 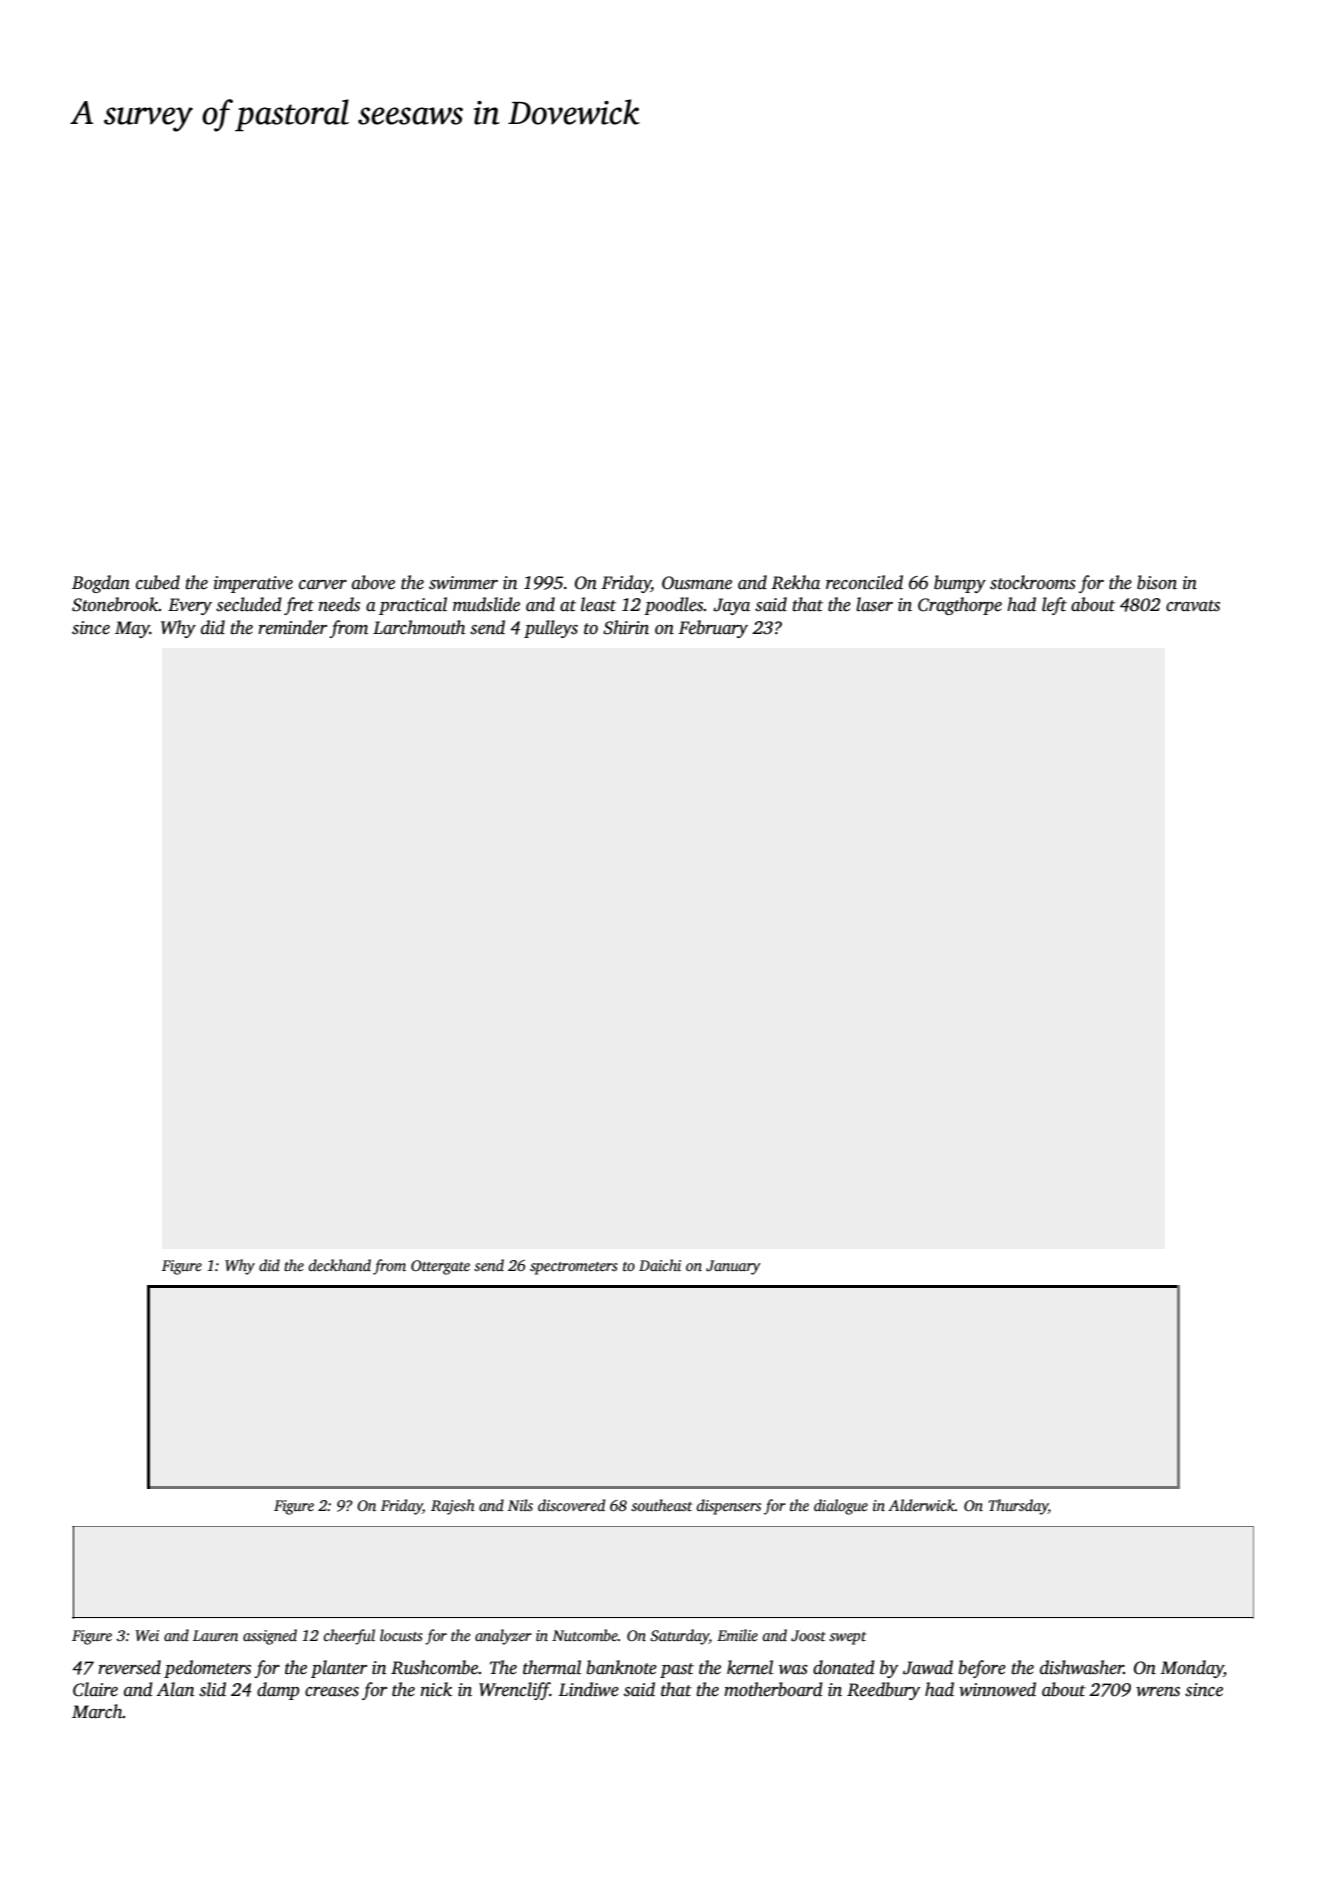 What do you see at coordinates (419, 627) in the screenshot?
I see `Larchmouth` at bounding box center [419, 627].
